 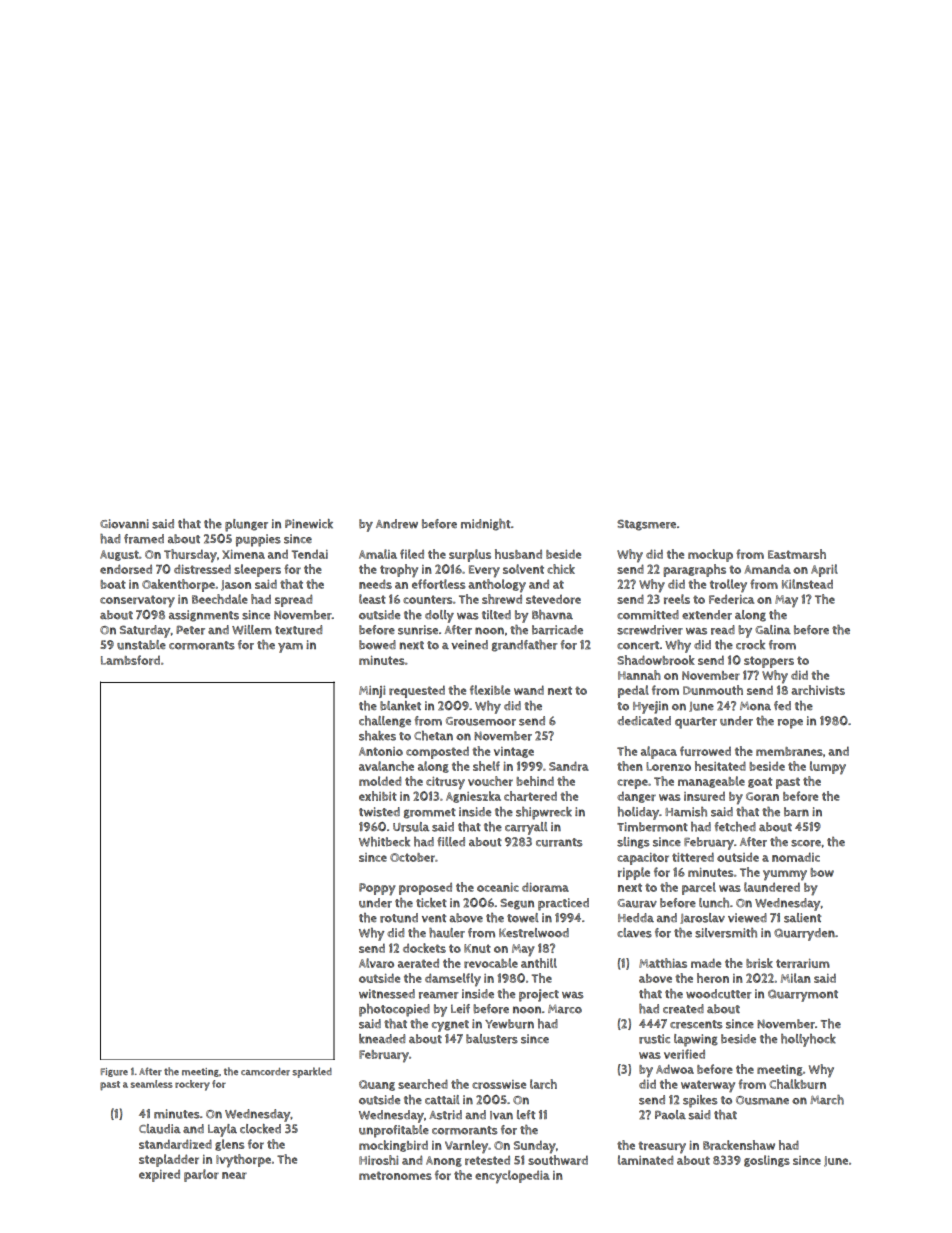 I want to click on Whitbeck, so click(x=384, y=842).
